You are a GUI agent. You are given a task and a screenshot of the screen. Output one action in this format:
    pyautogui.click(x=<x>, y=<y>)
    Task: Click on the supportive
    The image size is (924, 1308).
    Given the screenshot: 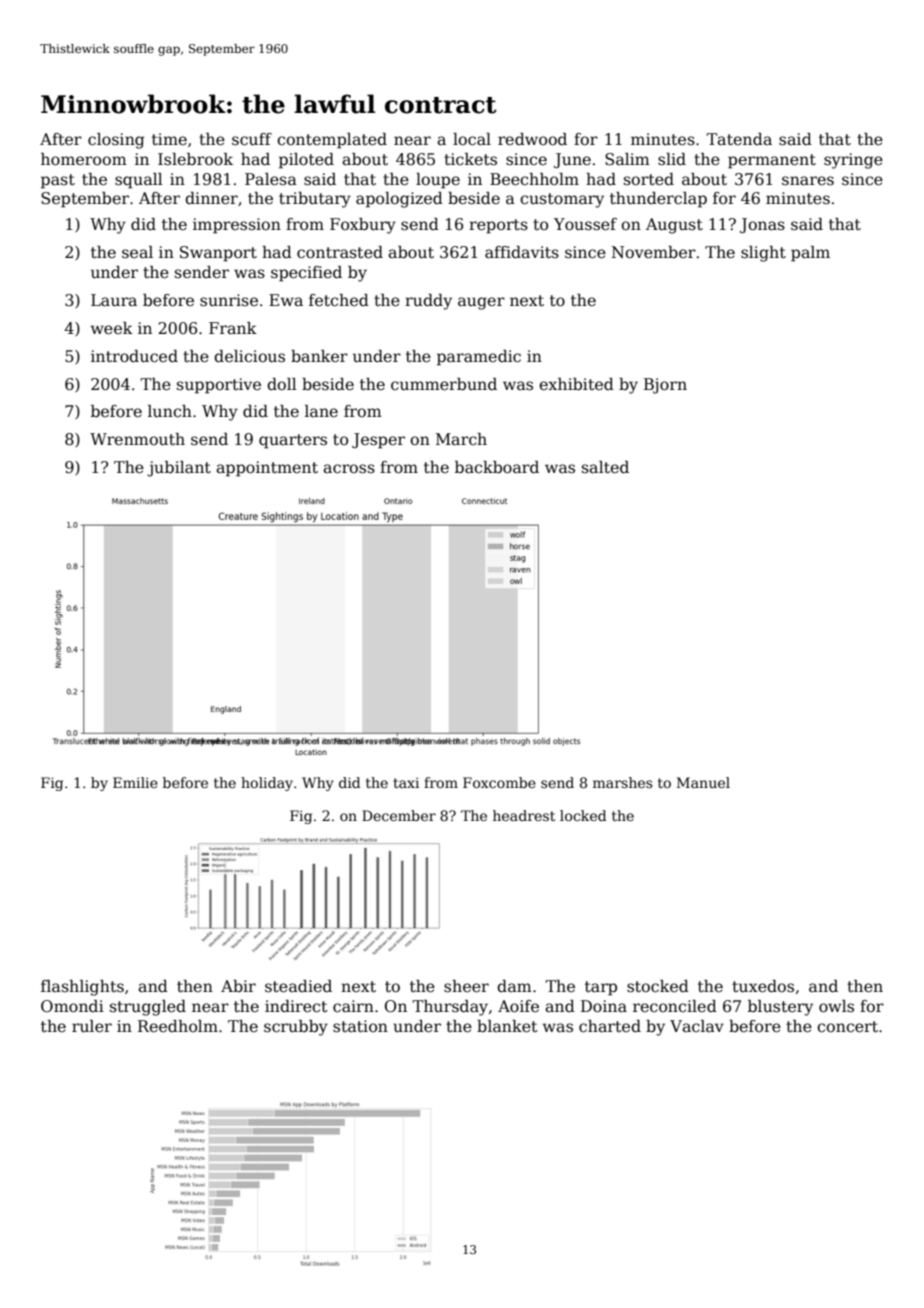 What is the action you would take?
    pyautogui.click(x=219, y=386)
